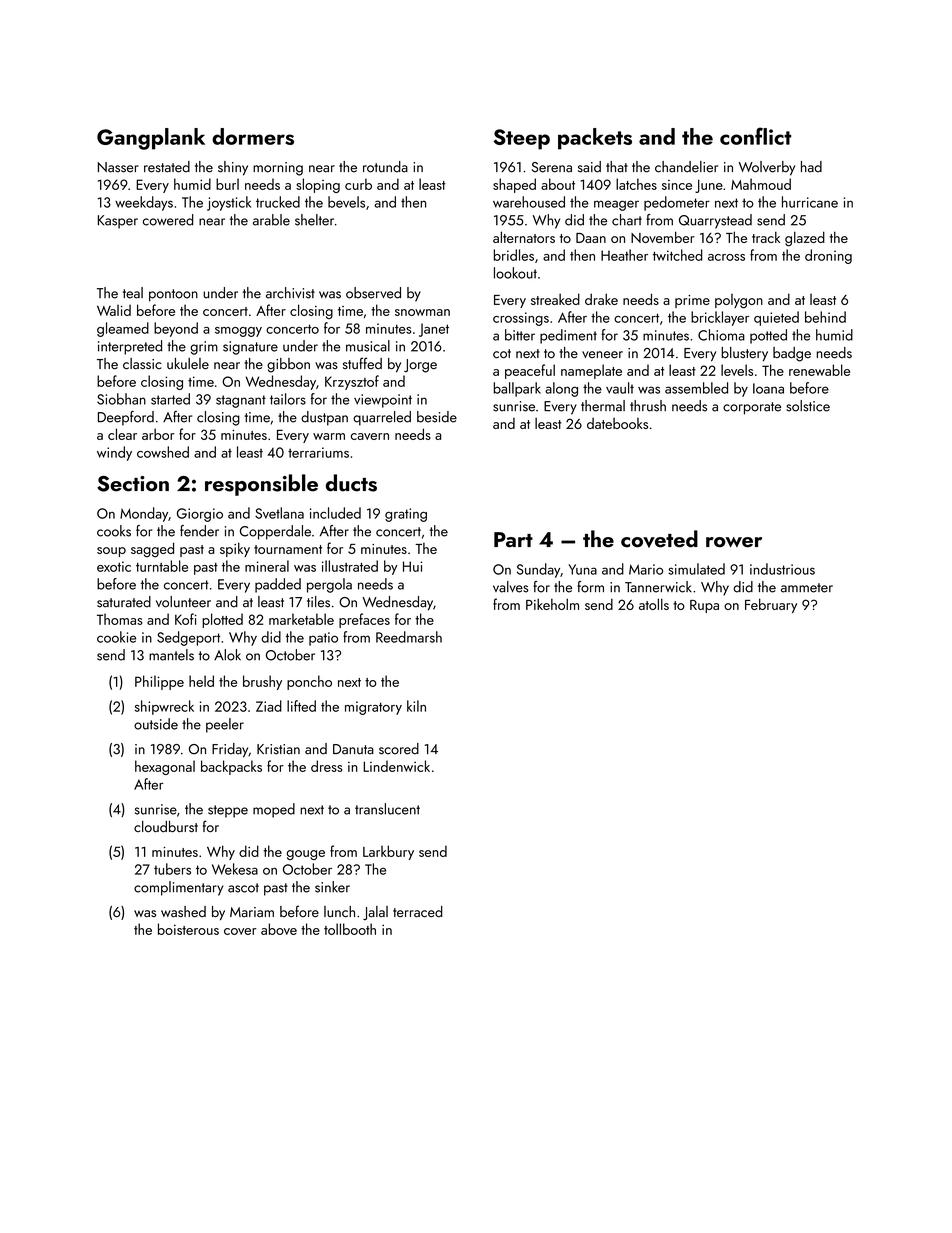  Describe the element at coordinates (704, 606) in the image. I see `Rupa` at that location.
